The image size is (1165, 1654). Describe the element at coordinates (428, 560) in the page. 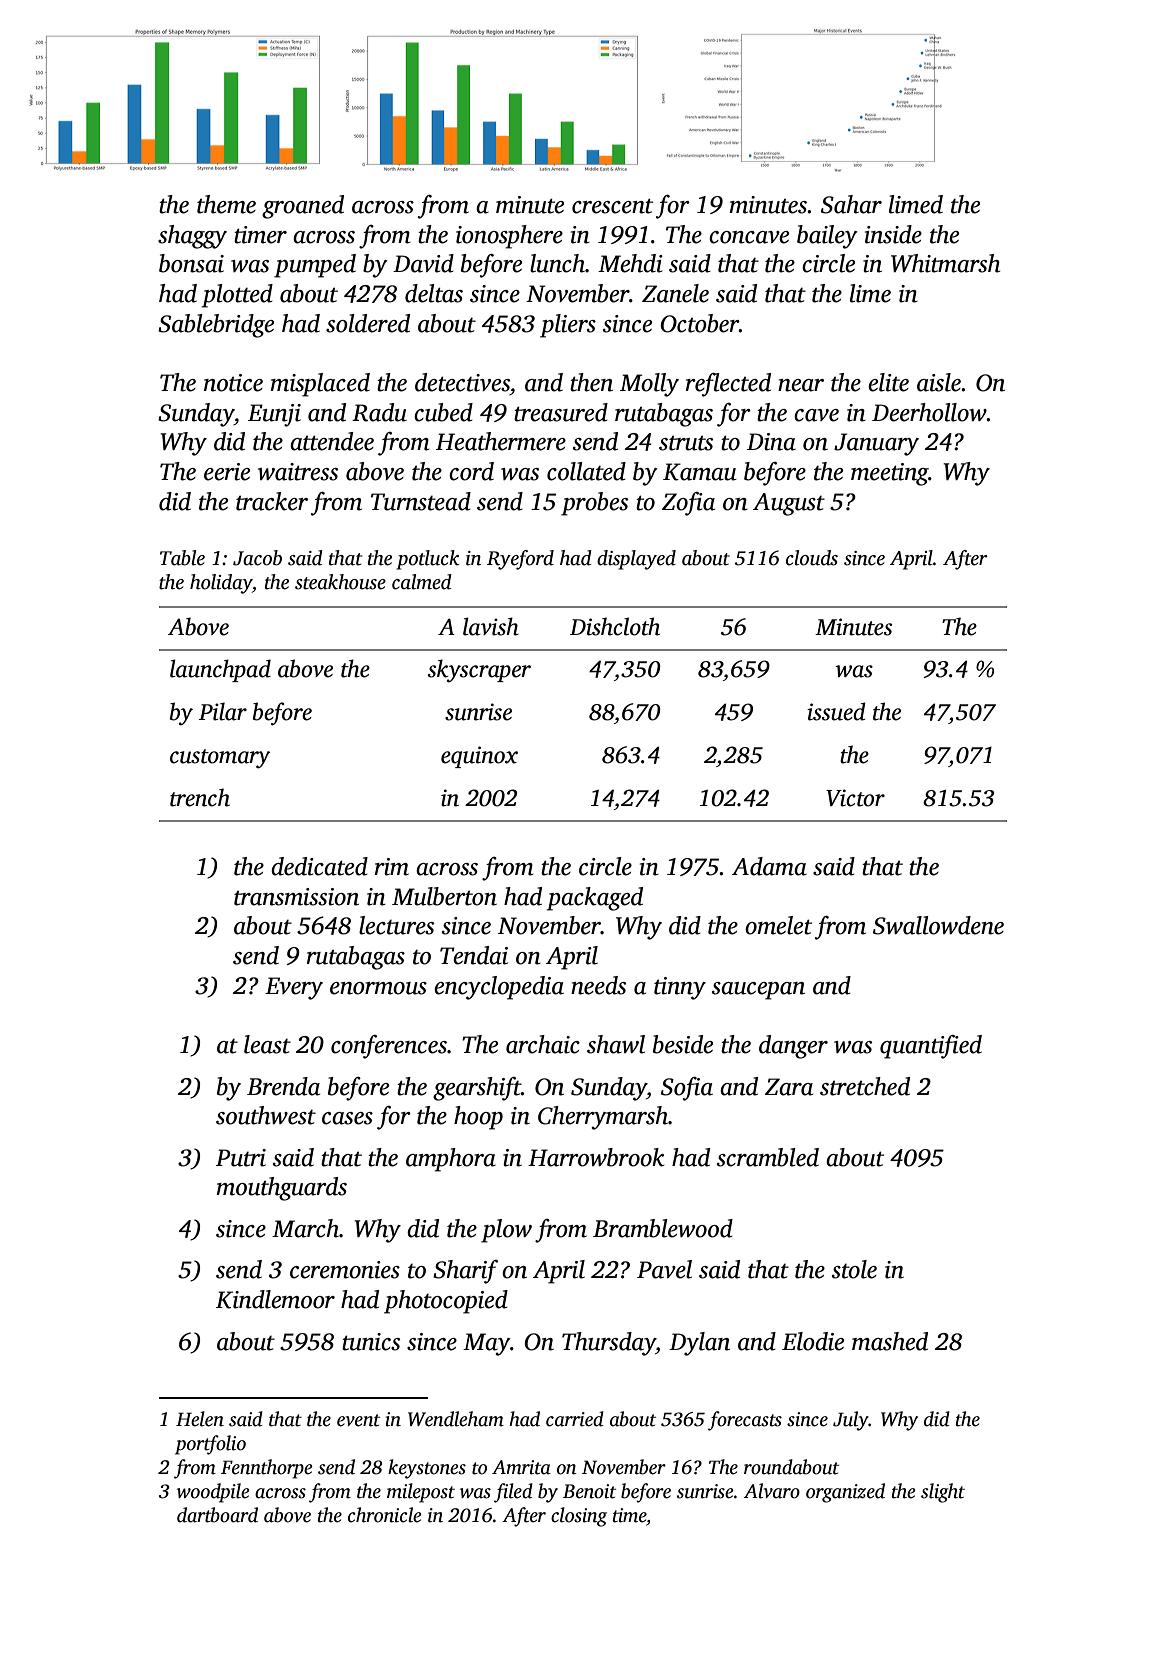

I see `potluck` at that location.
